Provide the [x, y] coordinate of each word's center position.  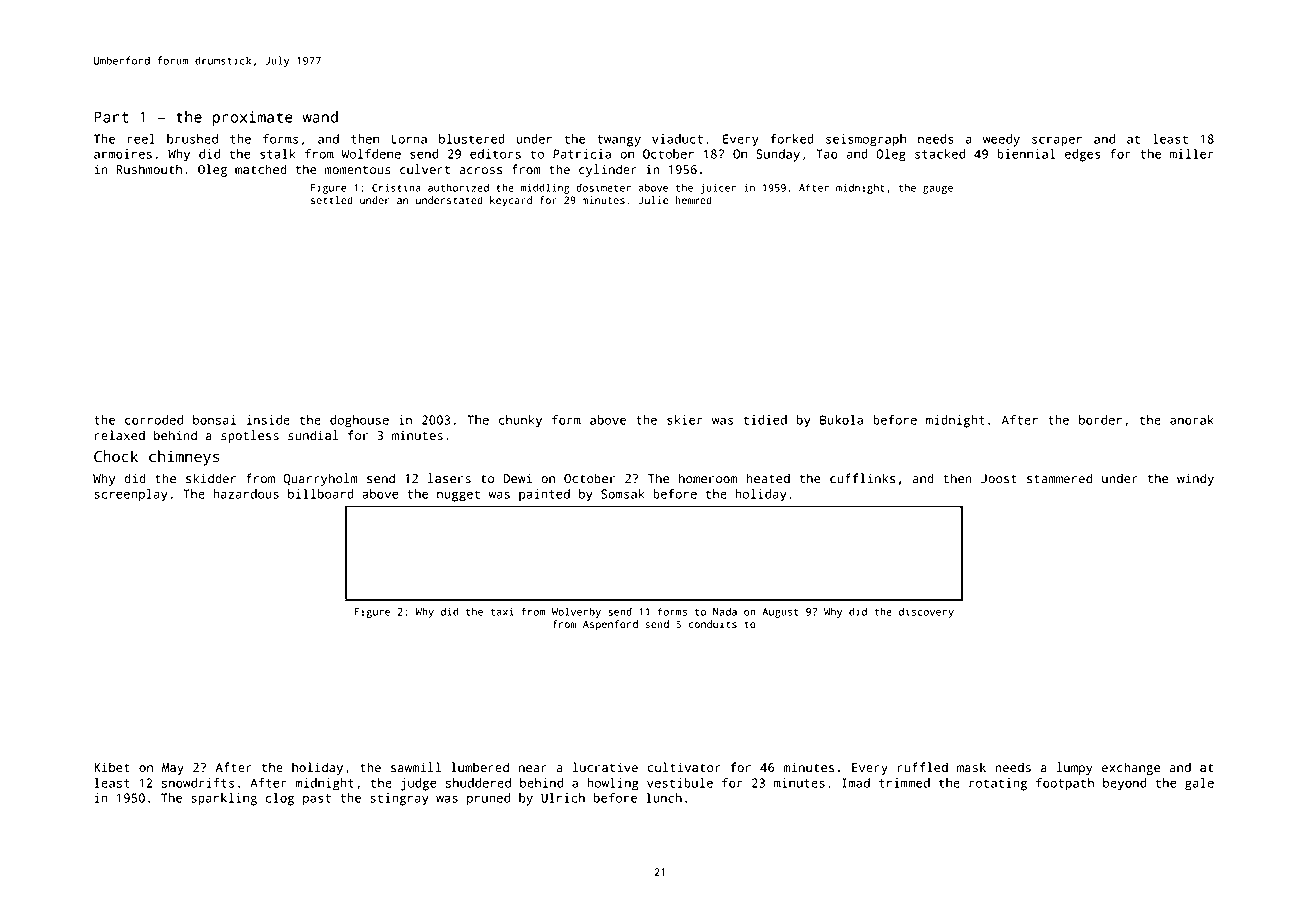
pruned [488, 799]
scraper [1057, 141]
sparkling [224, 799]
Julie [653, 200]
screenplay [131, 495]
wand [320, 117]
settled [332, 200]
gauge [938, 190]
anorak [1192, 420]
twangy [619, 141]
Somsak [623, 494]
